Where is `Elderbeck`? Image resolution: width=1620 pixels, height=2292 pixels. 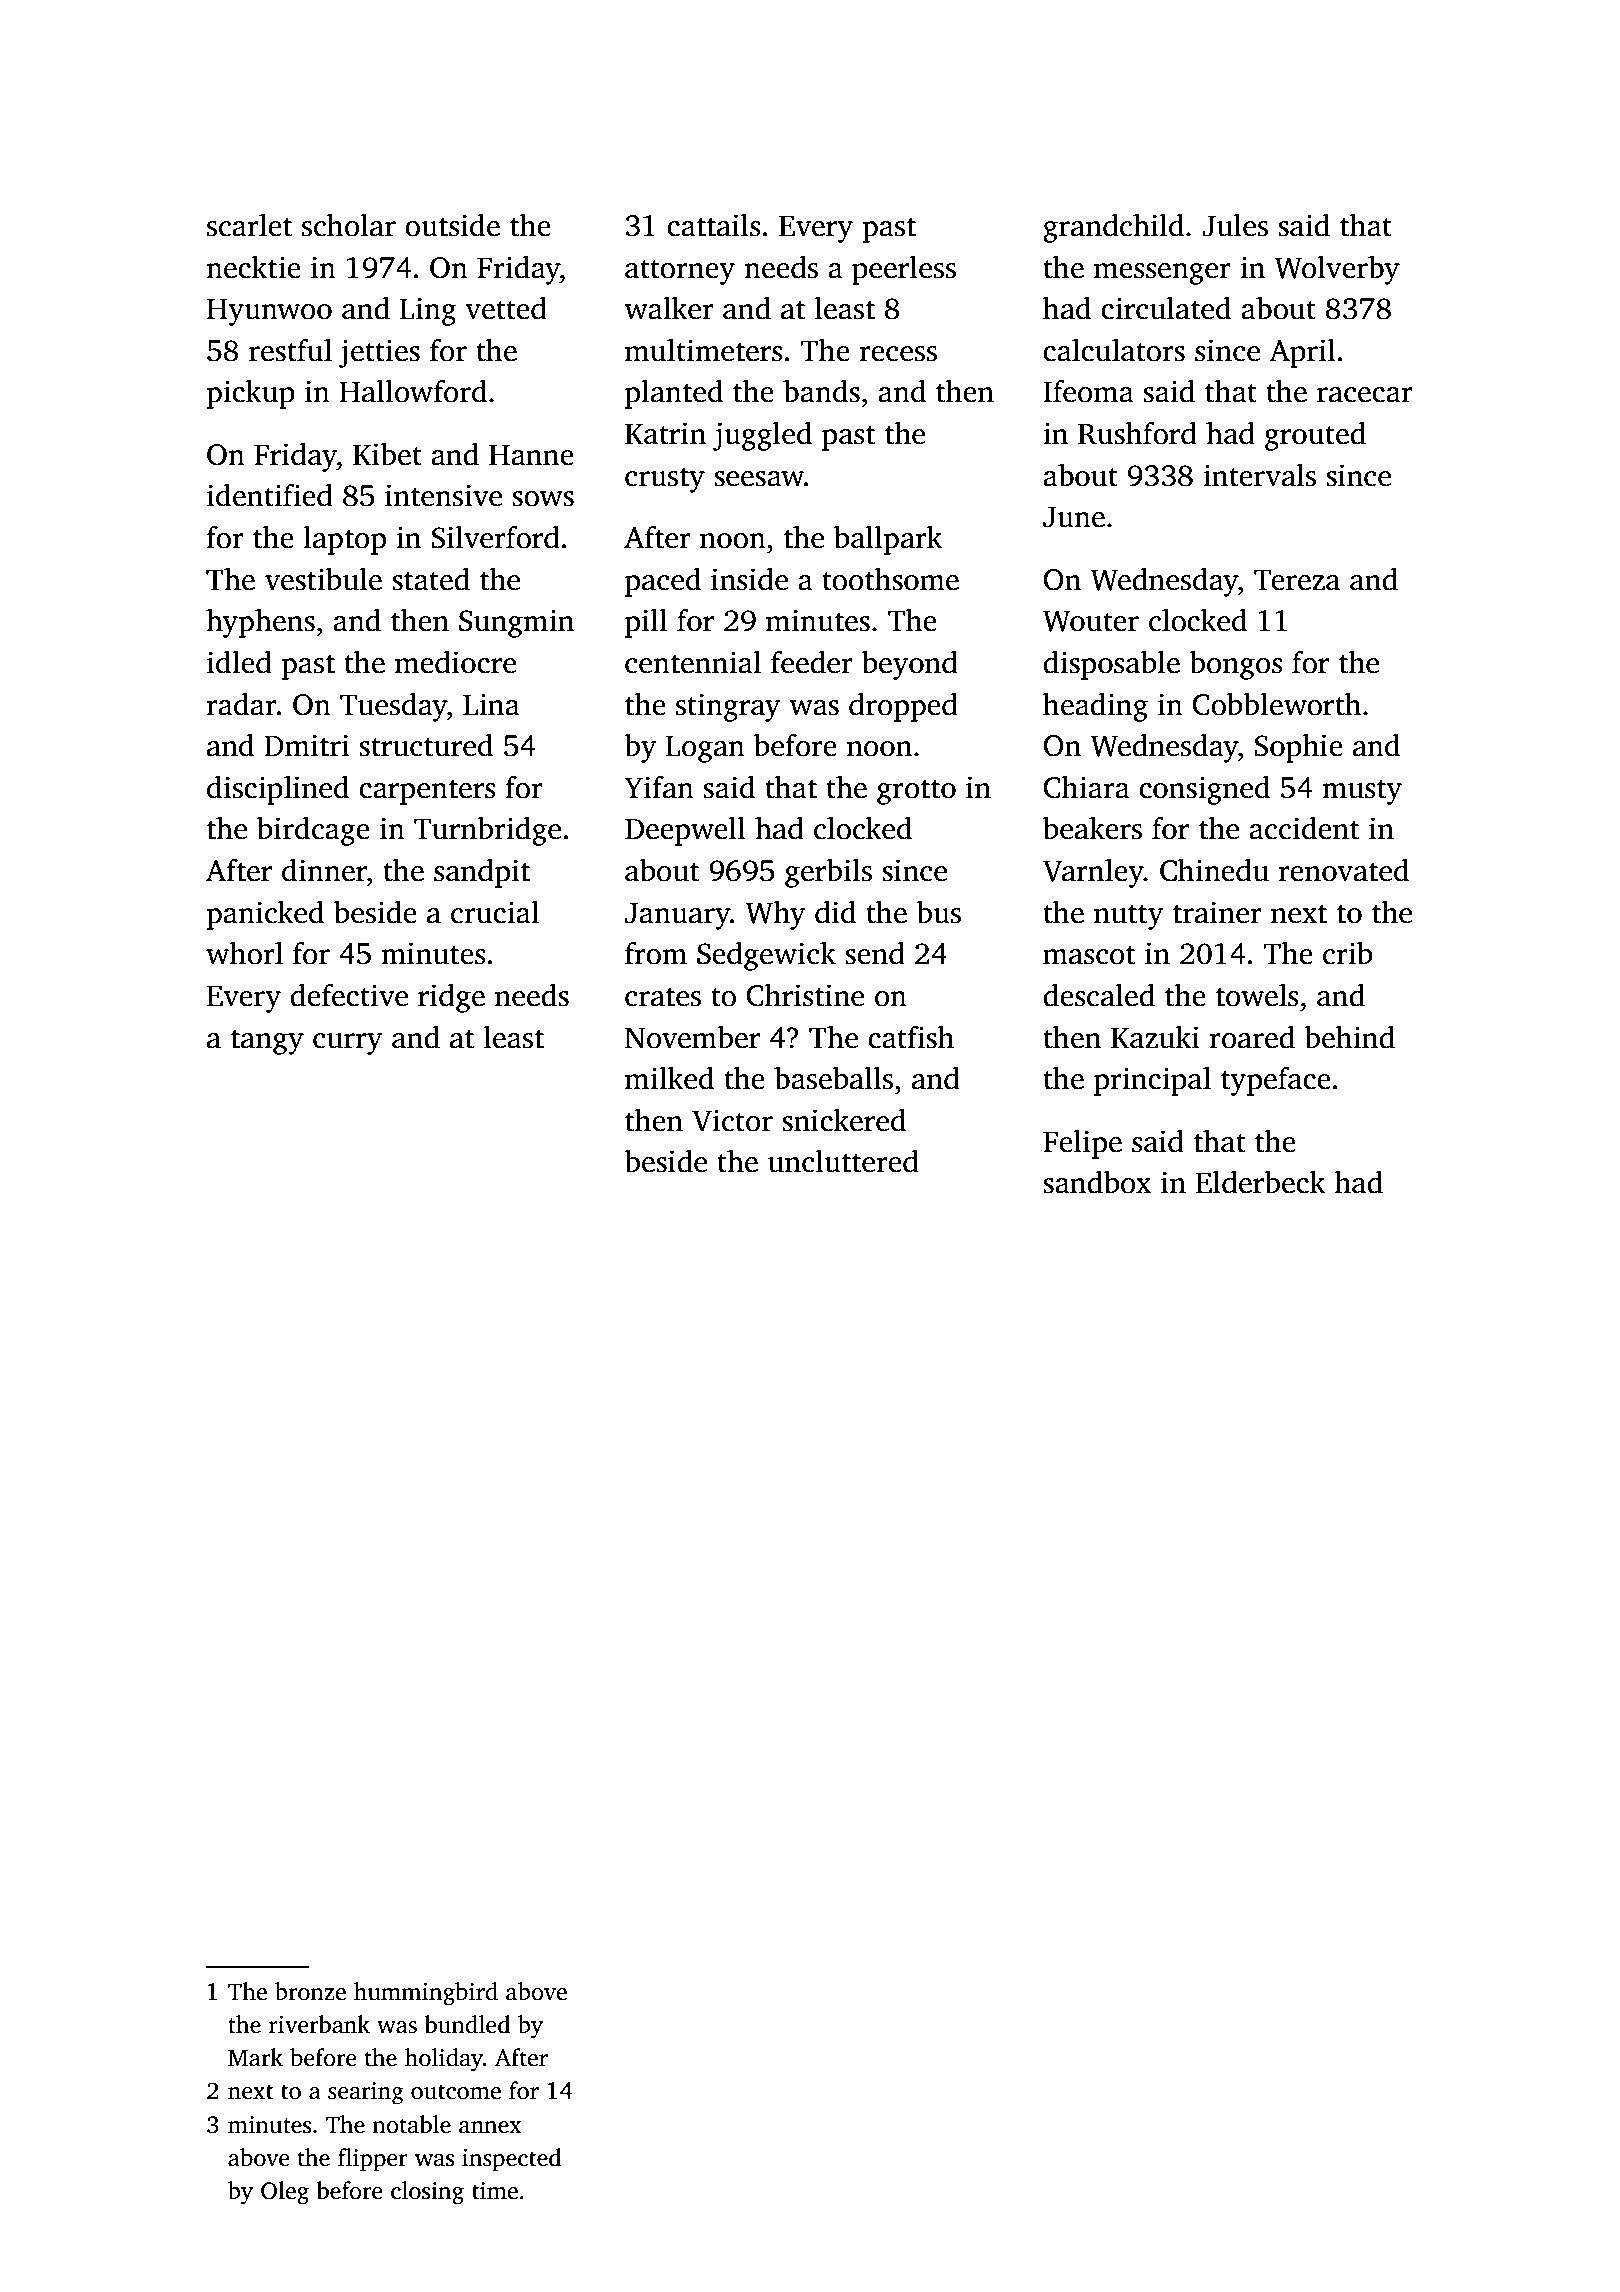 Elderbeck is located at coordinates (1261, 1182).
